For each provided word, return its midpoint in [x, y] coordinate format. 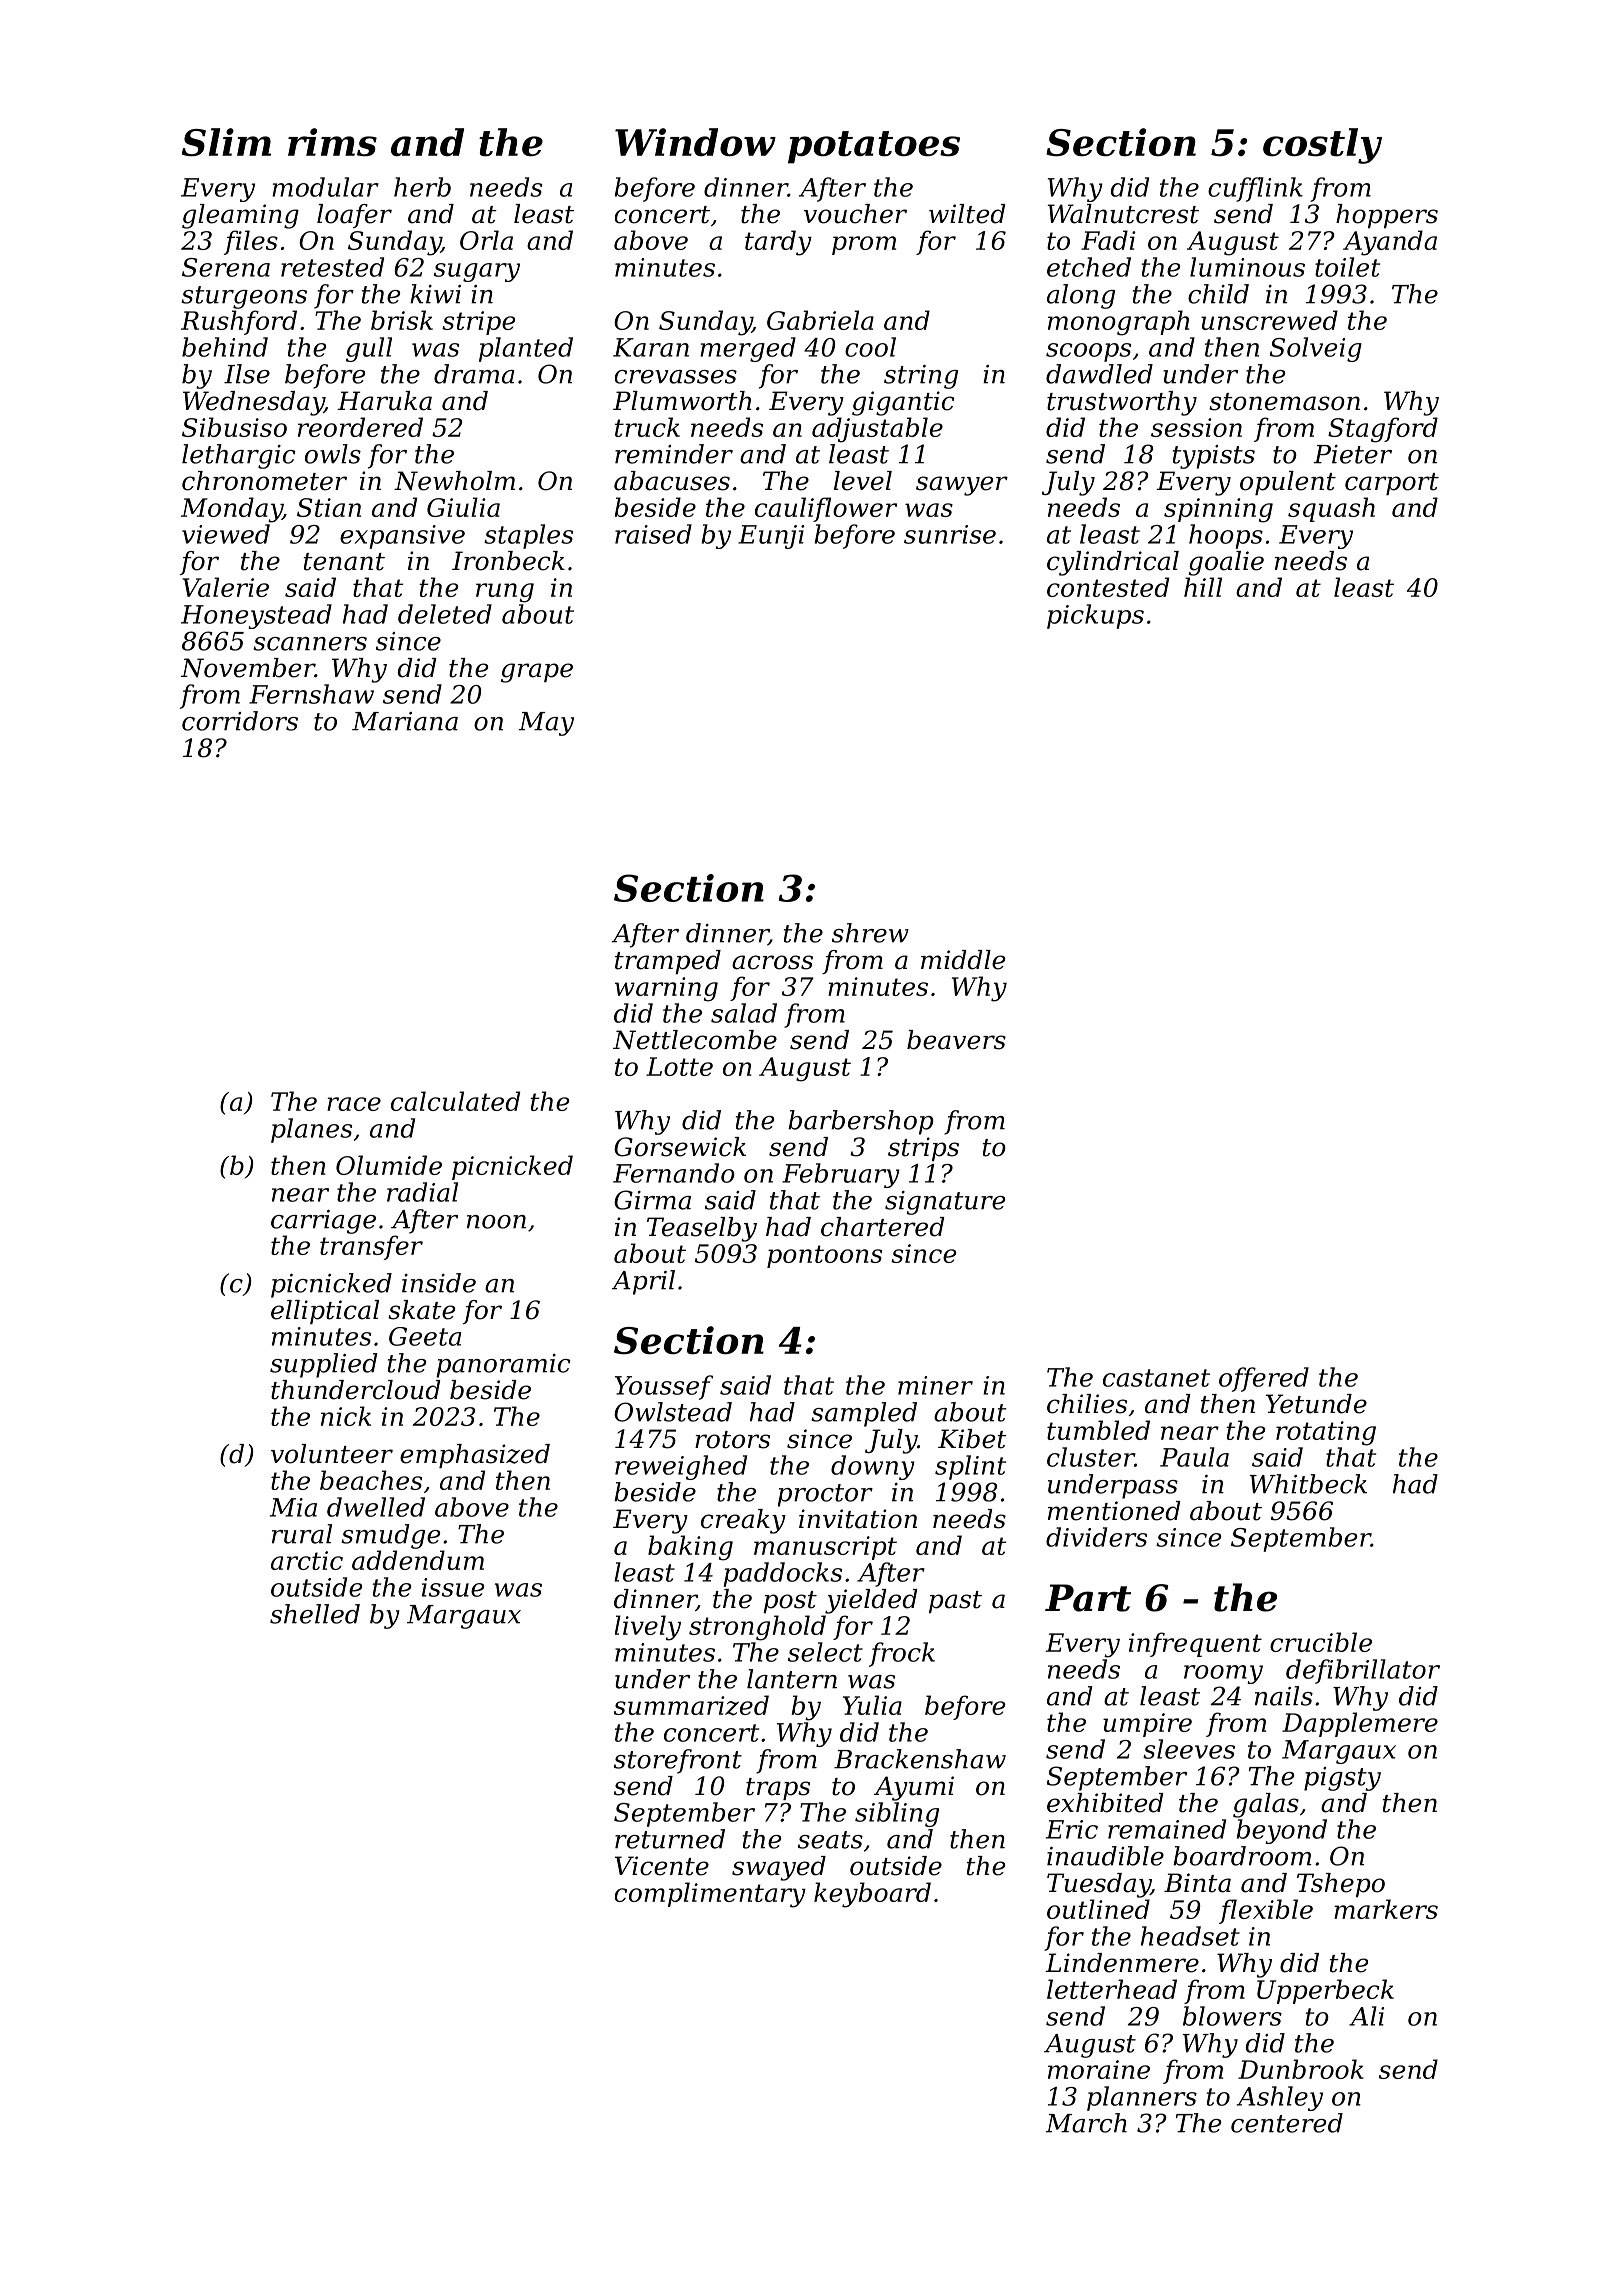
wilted [967, 214]
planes [311, 1130]
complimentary [710, 1895]
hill [1203, 587]
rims [332, 142]
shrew [870, 933]
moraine [1099, 2069]
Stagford [1383, 430]
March [1086, 2123]
